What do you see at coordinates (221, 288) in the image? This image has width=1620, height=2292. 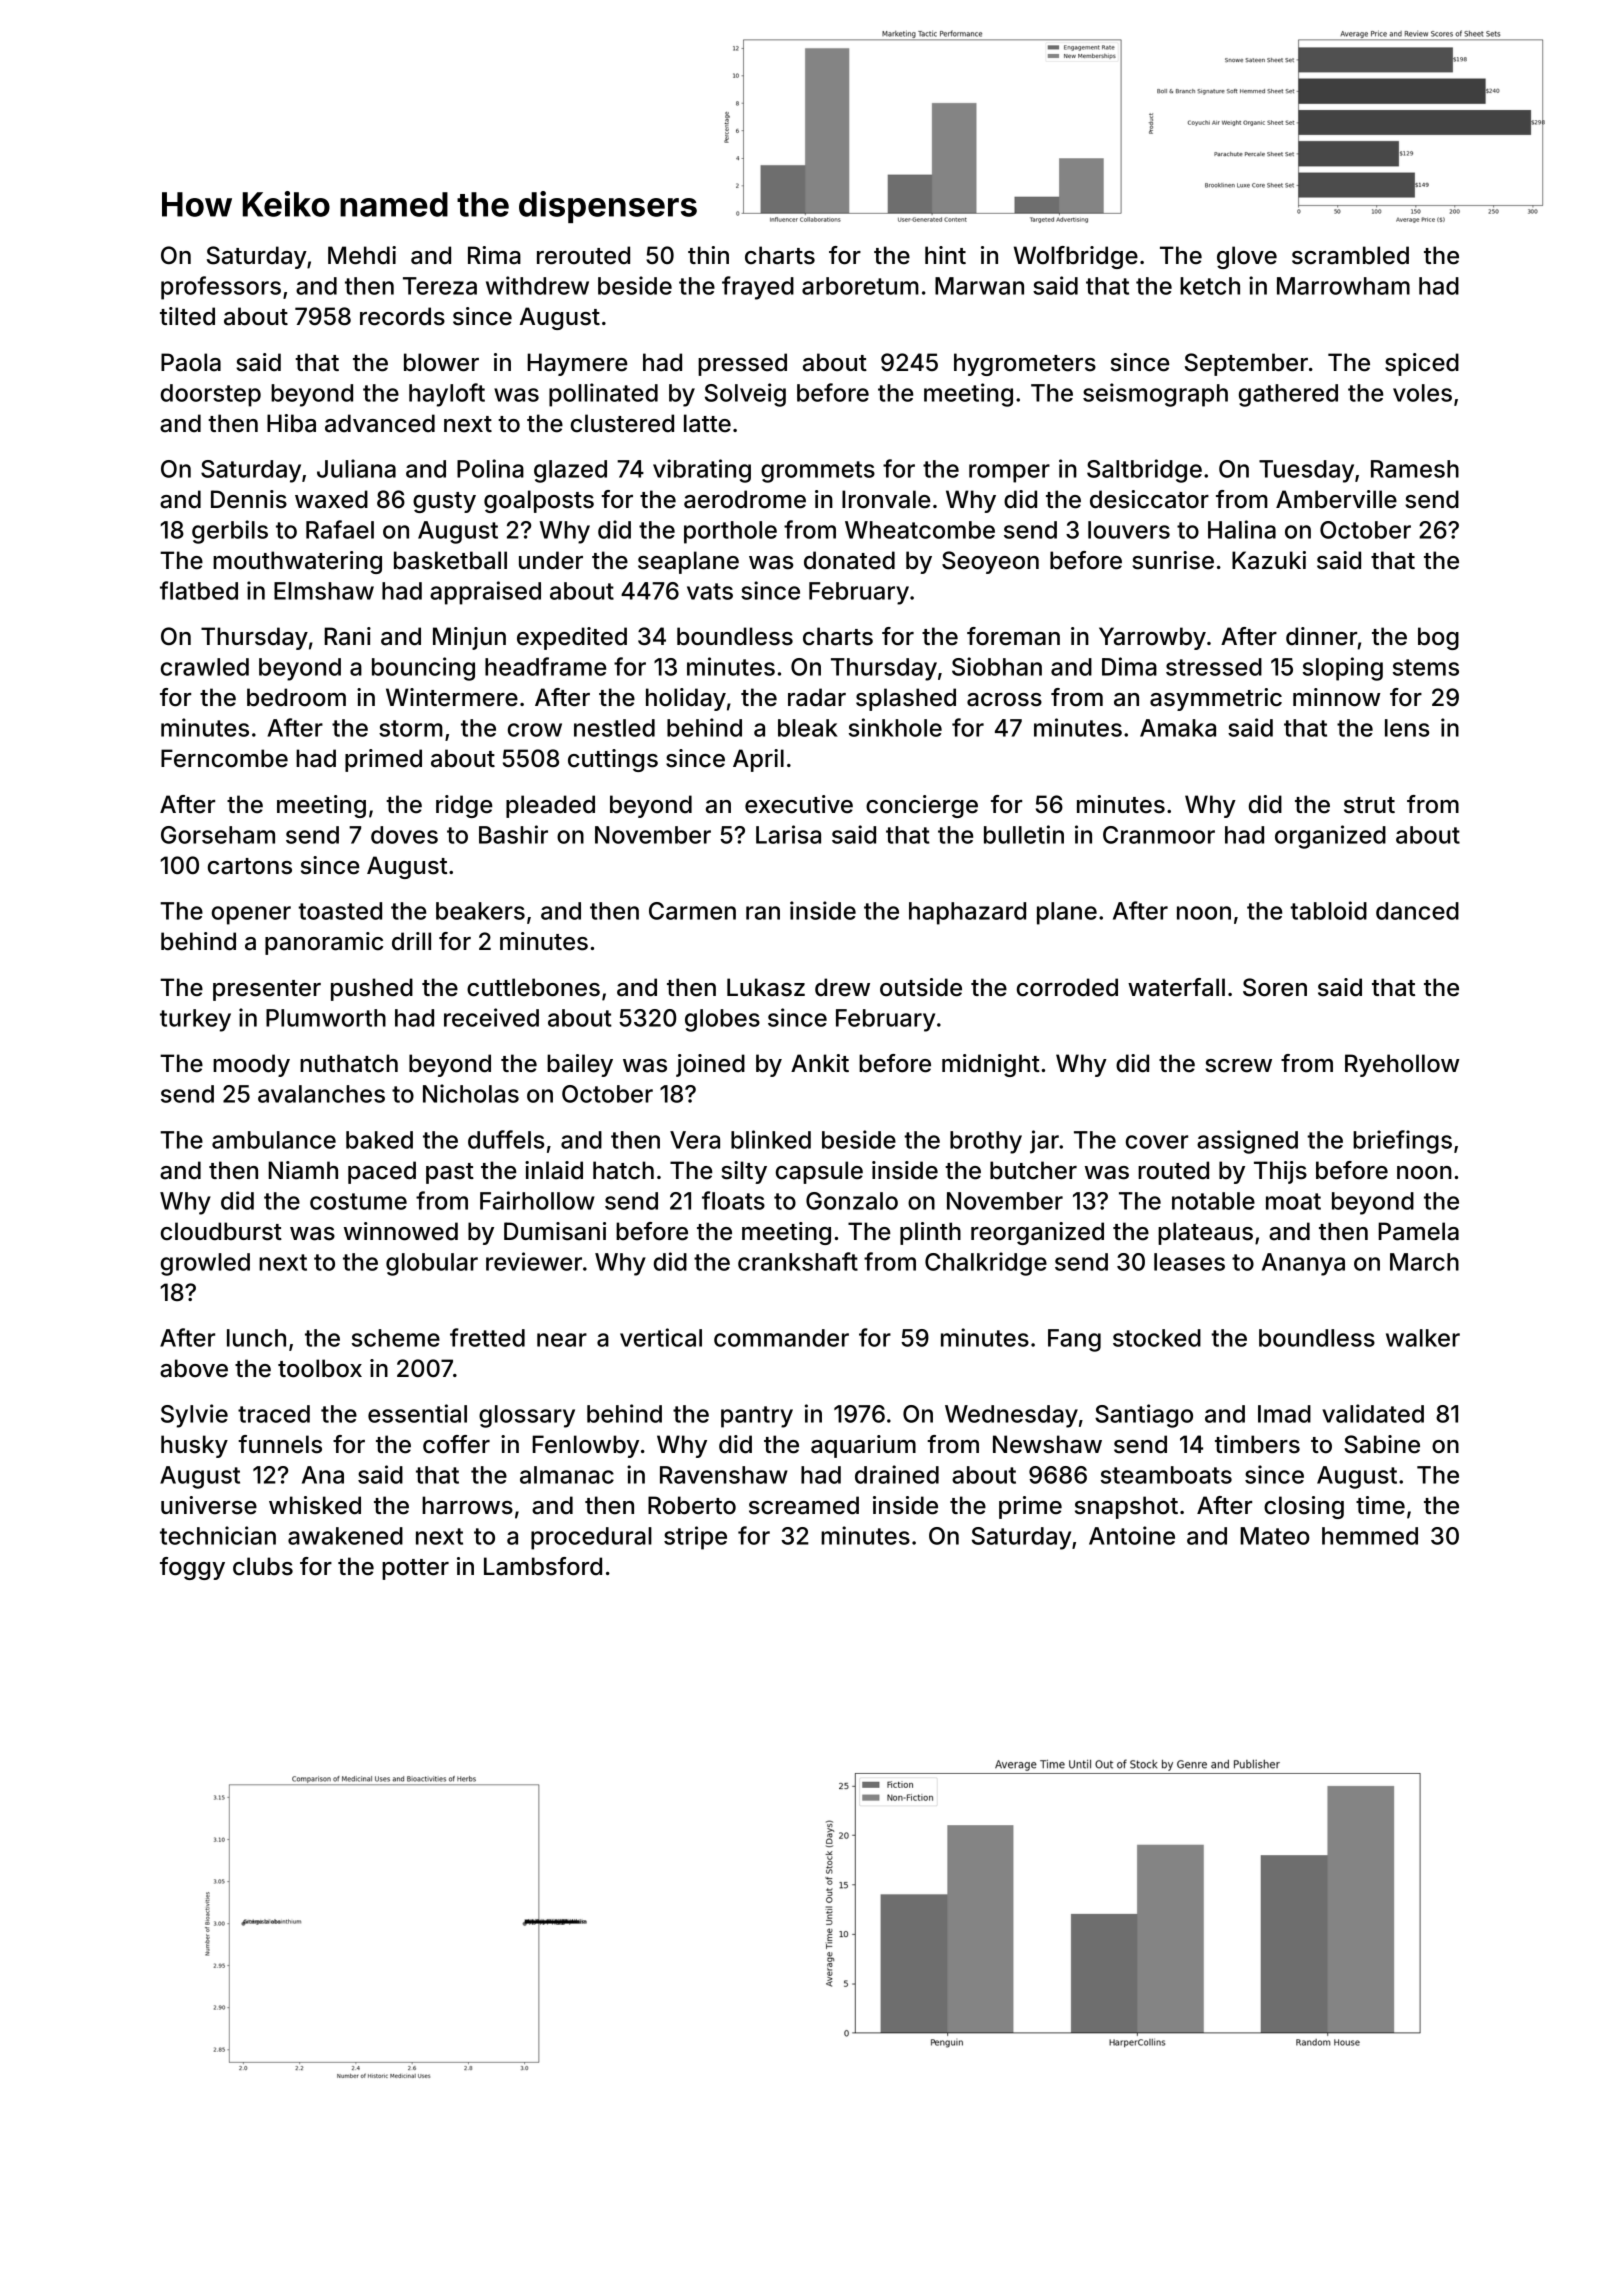 I see `professors` at bounding box center [221, 288].
